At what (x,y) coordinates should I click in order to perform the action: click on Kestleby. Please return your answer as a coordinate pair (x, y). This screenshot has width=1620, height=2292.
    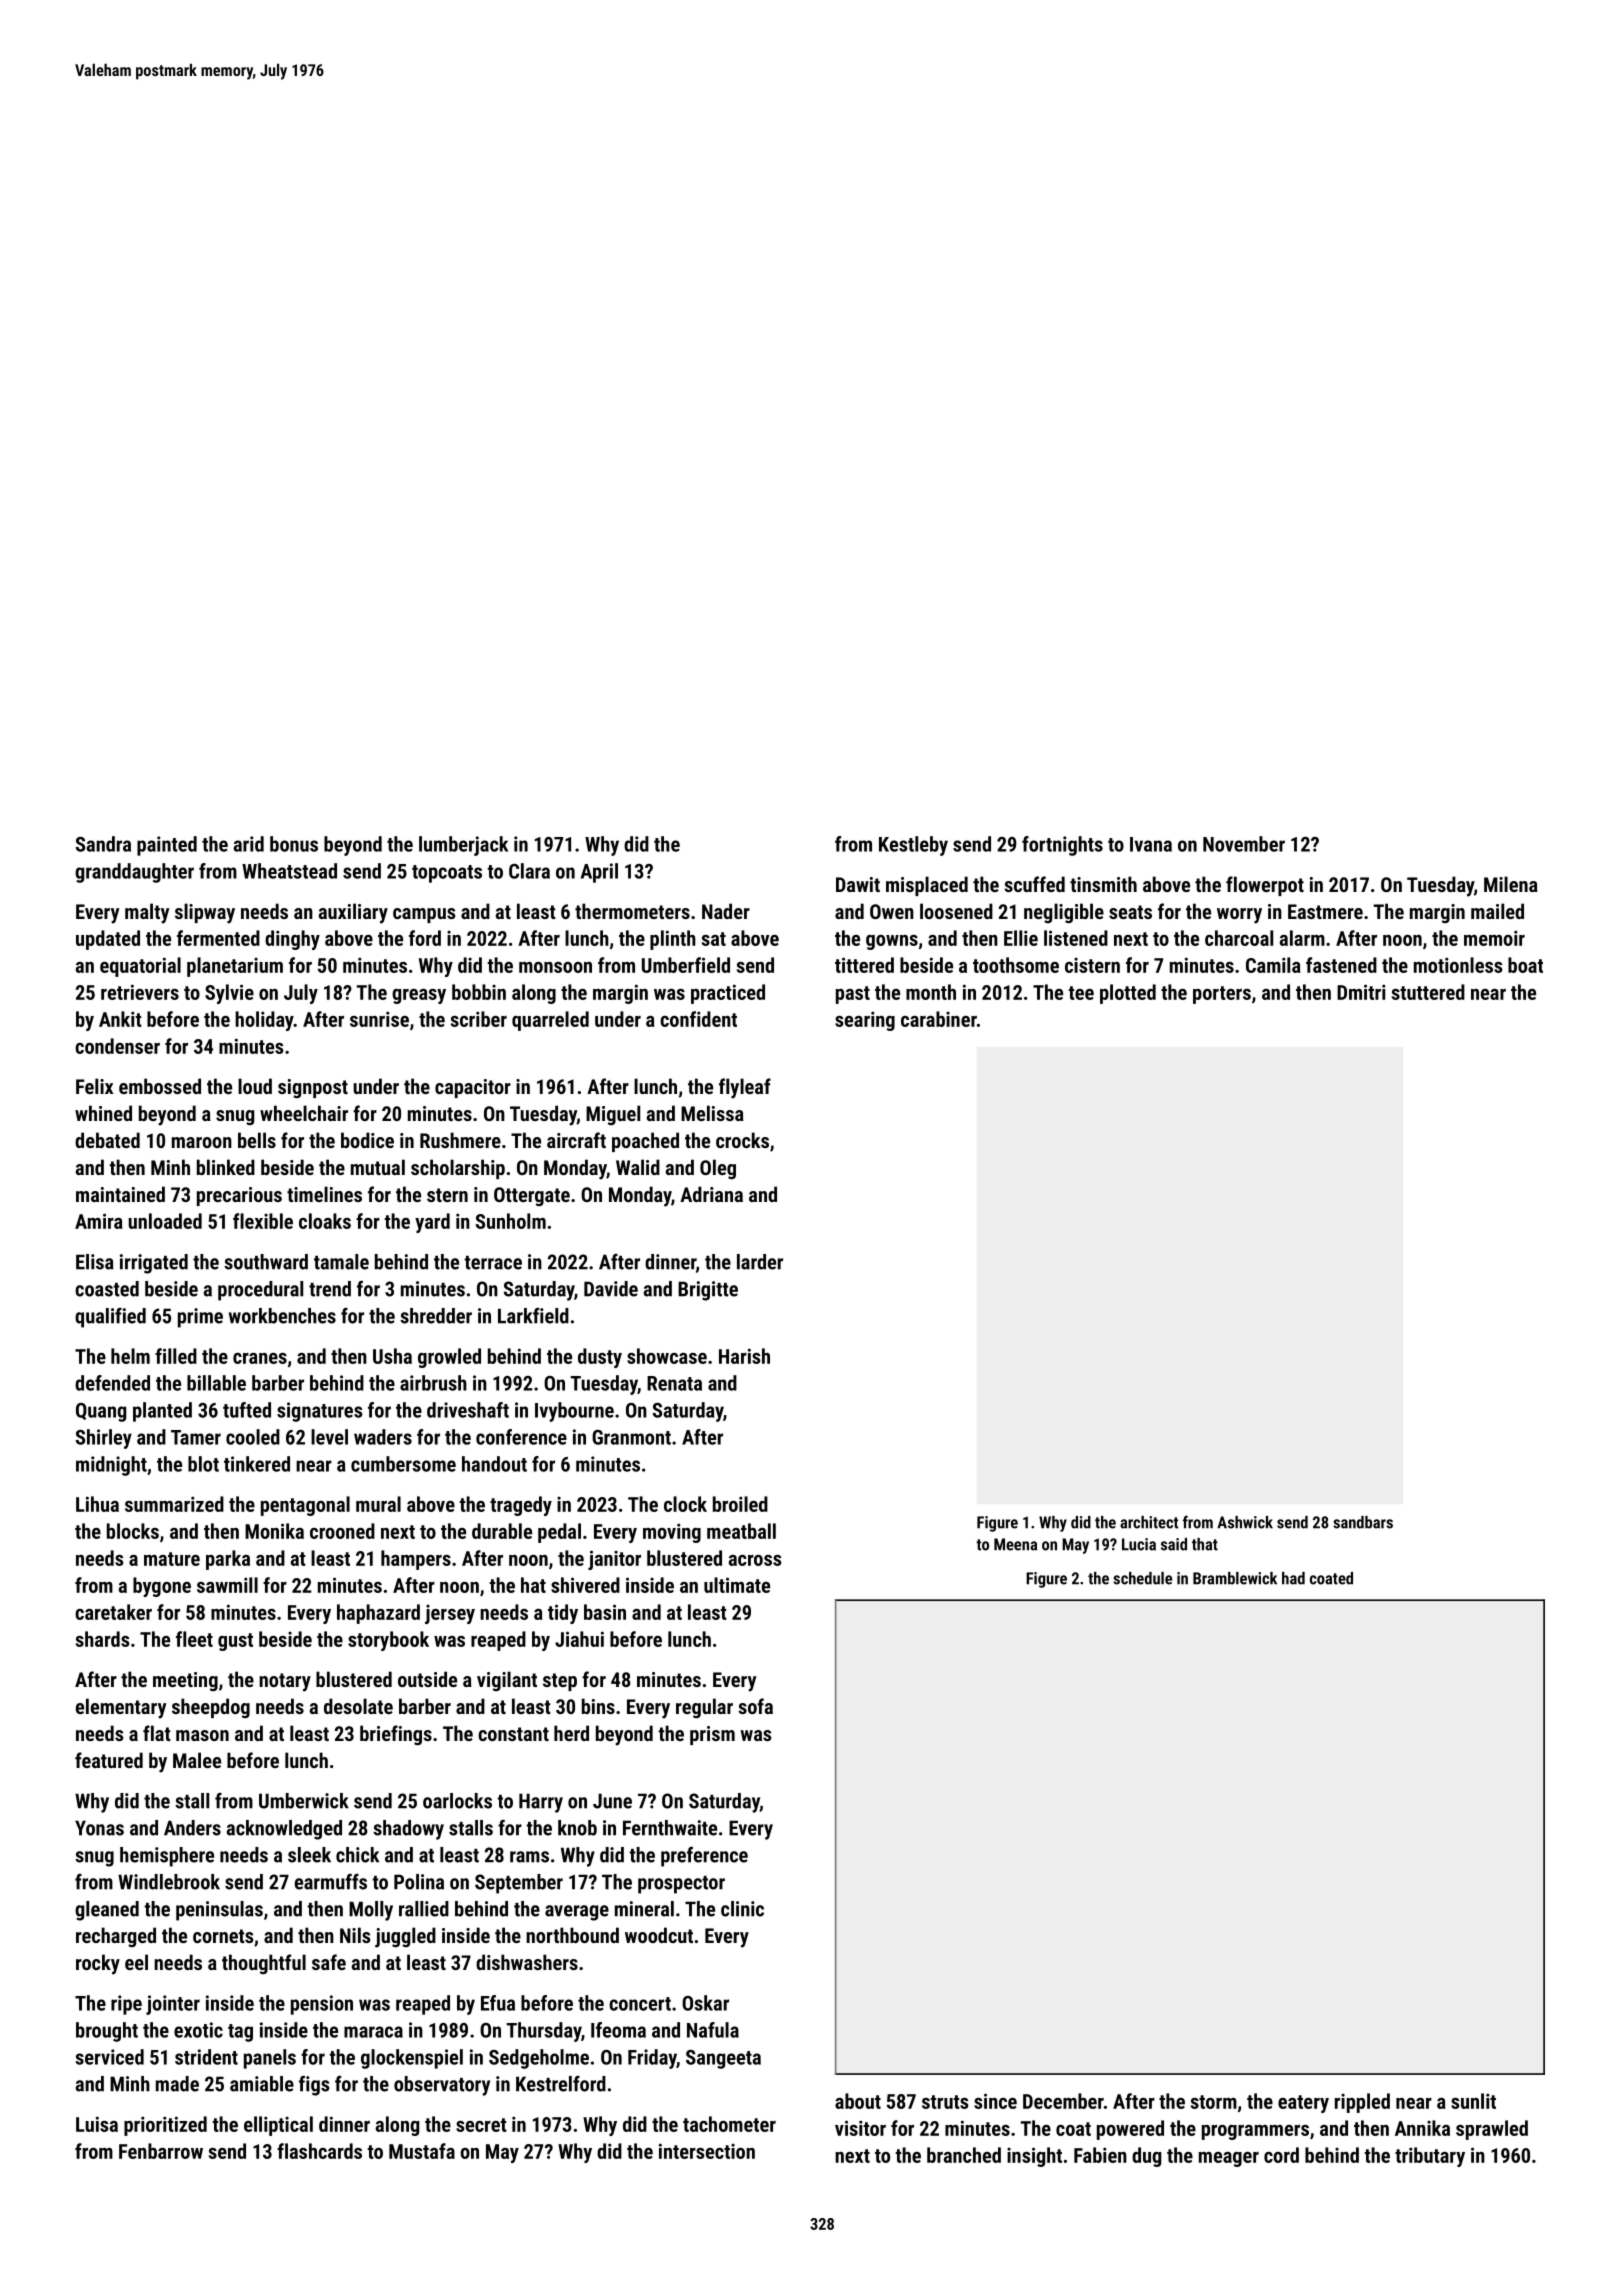
    Looking at the image, I should click on (913, 846).
